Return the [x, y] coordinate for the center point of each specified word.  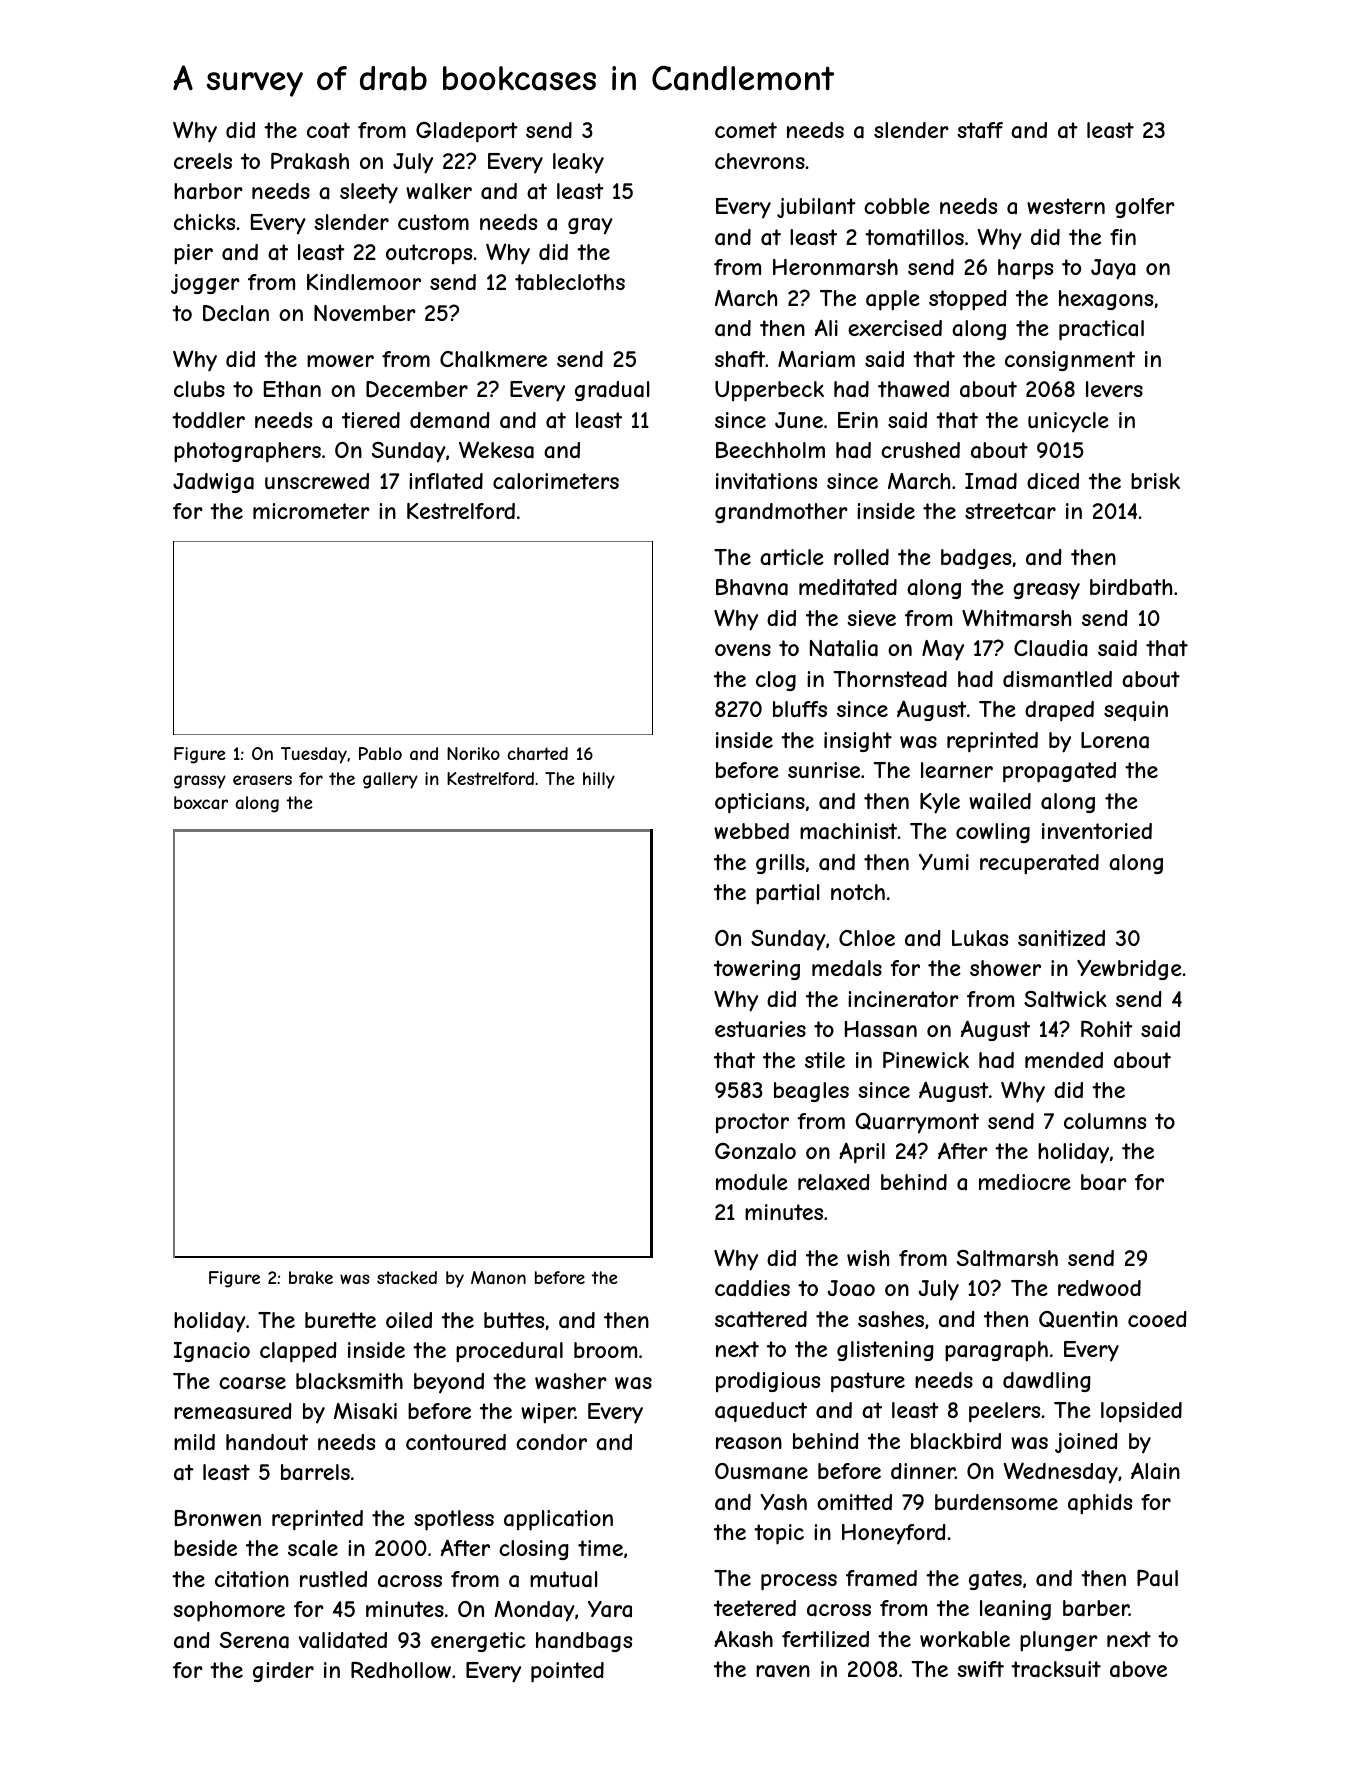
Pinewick [926, 1060]
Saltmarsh [1007, 1258]
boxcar [201, 802]
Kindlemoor [364, 282]
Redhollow [401, 1670]
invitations [766, 481]
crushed [920, 450]
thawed [913, 389]
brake [311, 1277]
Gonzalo [755, 1151]
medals [847, 968]
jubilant [816, 208]
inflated [446, 481]
